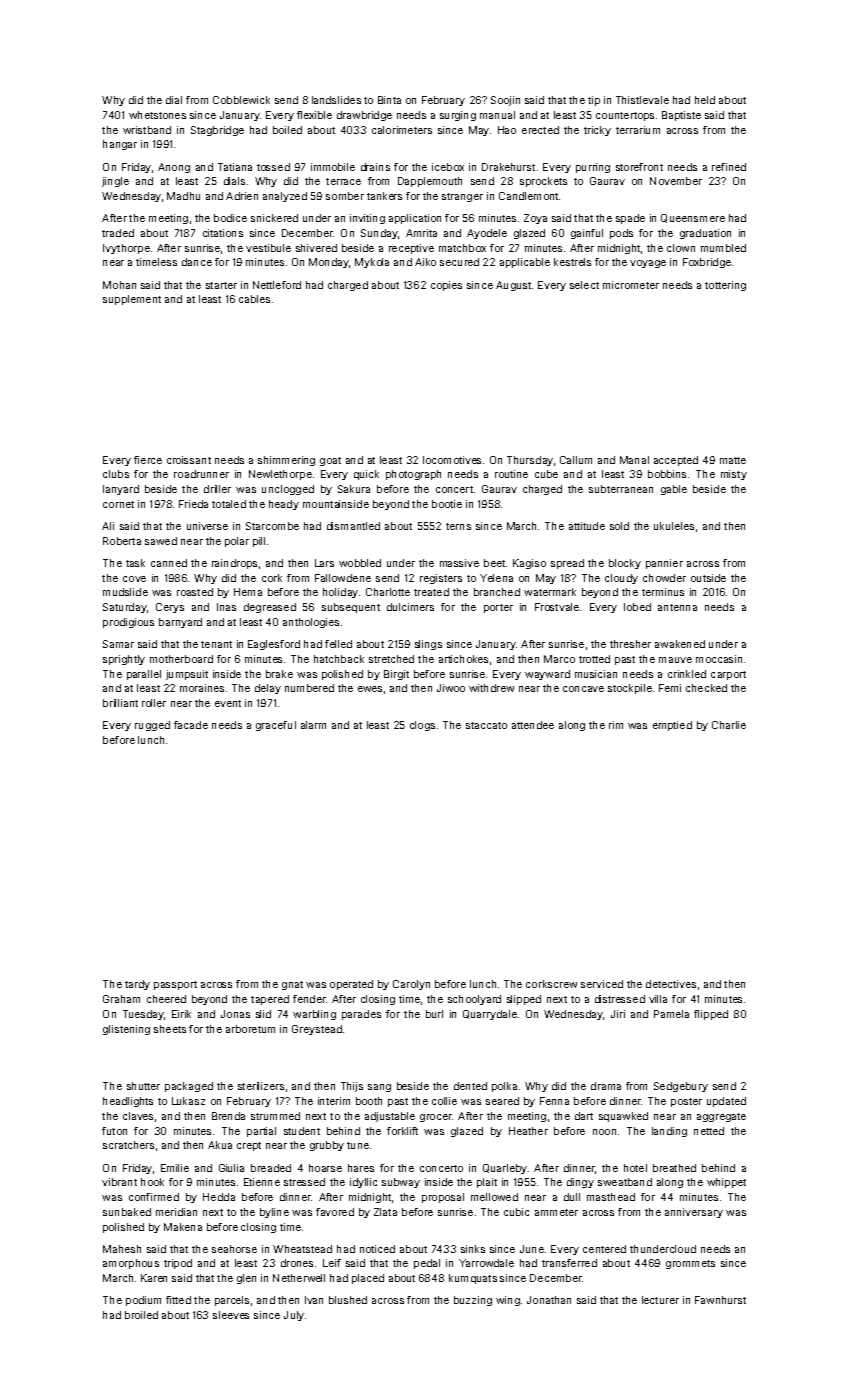 The width and height of the image is (849, 1400). What do you see at coordinates (141, 1315) in the image?
I see `broiled` at bounding box center [141, 1315].
